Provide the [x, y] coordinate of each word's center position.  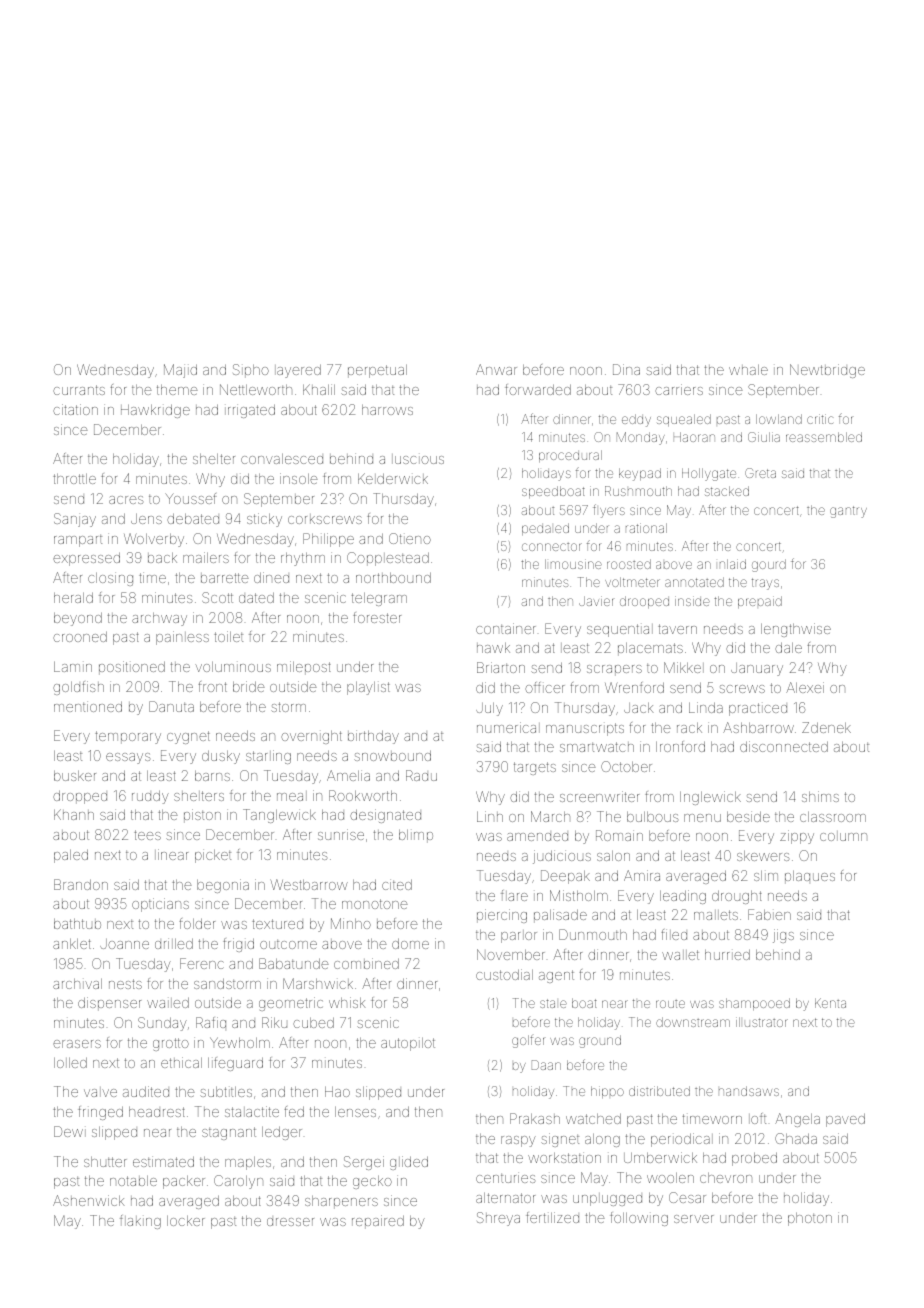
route [670, 1004]
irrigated [250, 411]
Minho [351, 923]
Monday [641, 438]
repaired [378, 1222]
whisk [347, 1002]
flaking [140, 1222]
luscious [418, 459]
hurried [727, 954]
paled [71, 856]
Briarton [501, 667]
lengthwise [796, 630]
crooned [80, 636]
